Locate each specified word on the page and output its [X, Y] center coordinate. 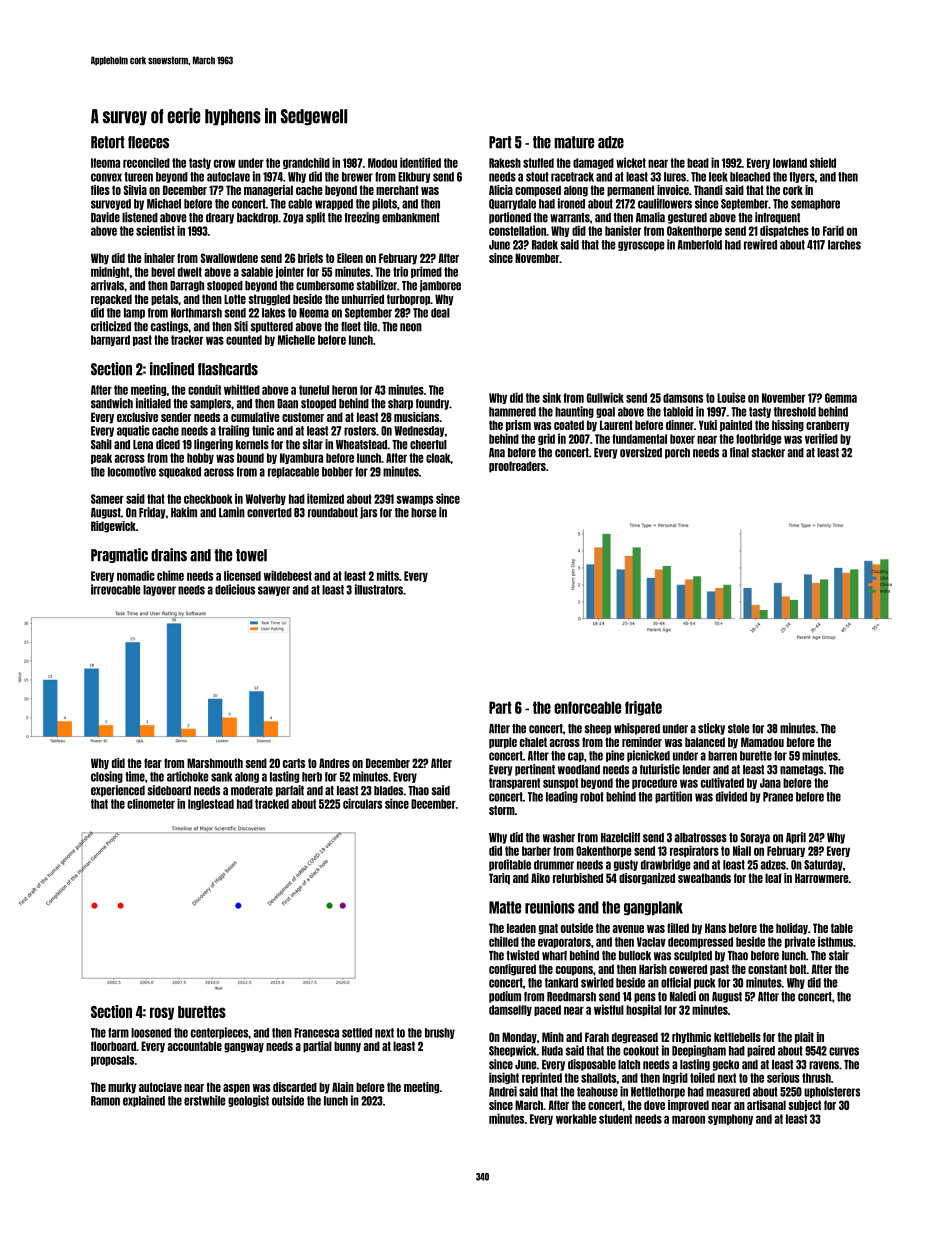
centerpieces [219, 1033]
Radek [545, 245]
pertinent [535, 770]
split [315, 218]
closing [107, 777]
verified [821, 438]
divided [731, 796]
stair [839, 955]
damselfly [510, 1010]
